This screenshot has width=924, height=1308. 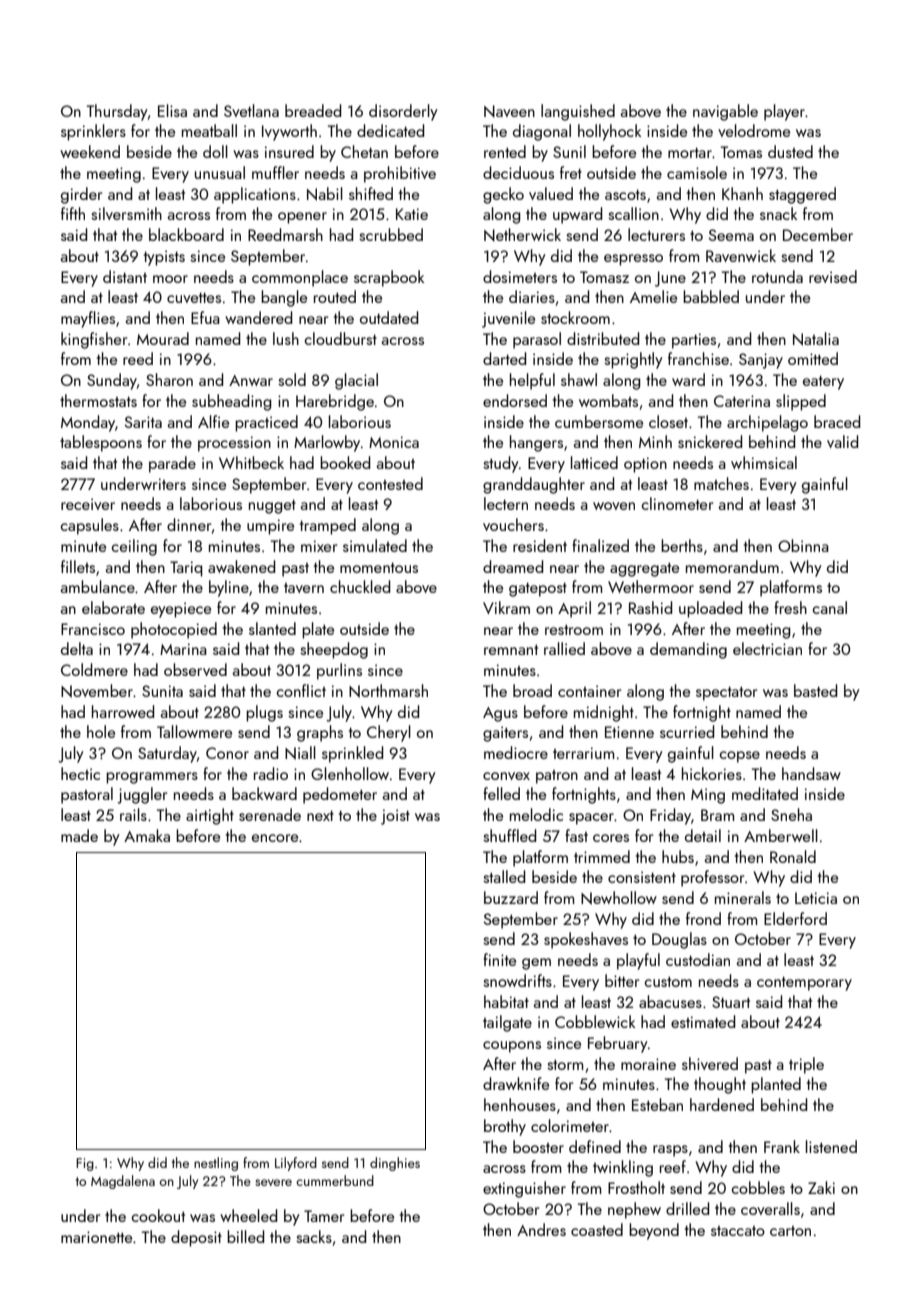 What do you see at coordinates (389, 733) in the screenshot?
I see `Cheryl` at bounding box center [389, 733].
